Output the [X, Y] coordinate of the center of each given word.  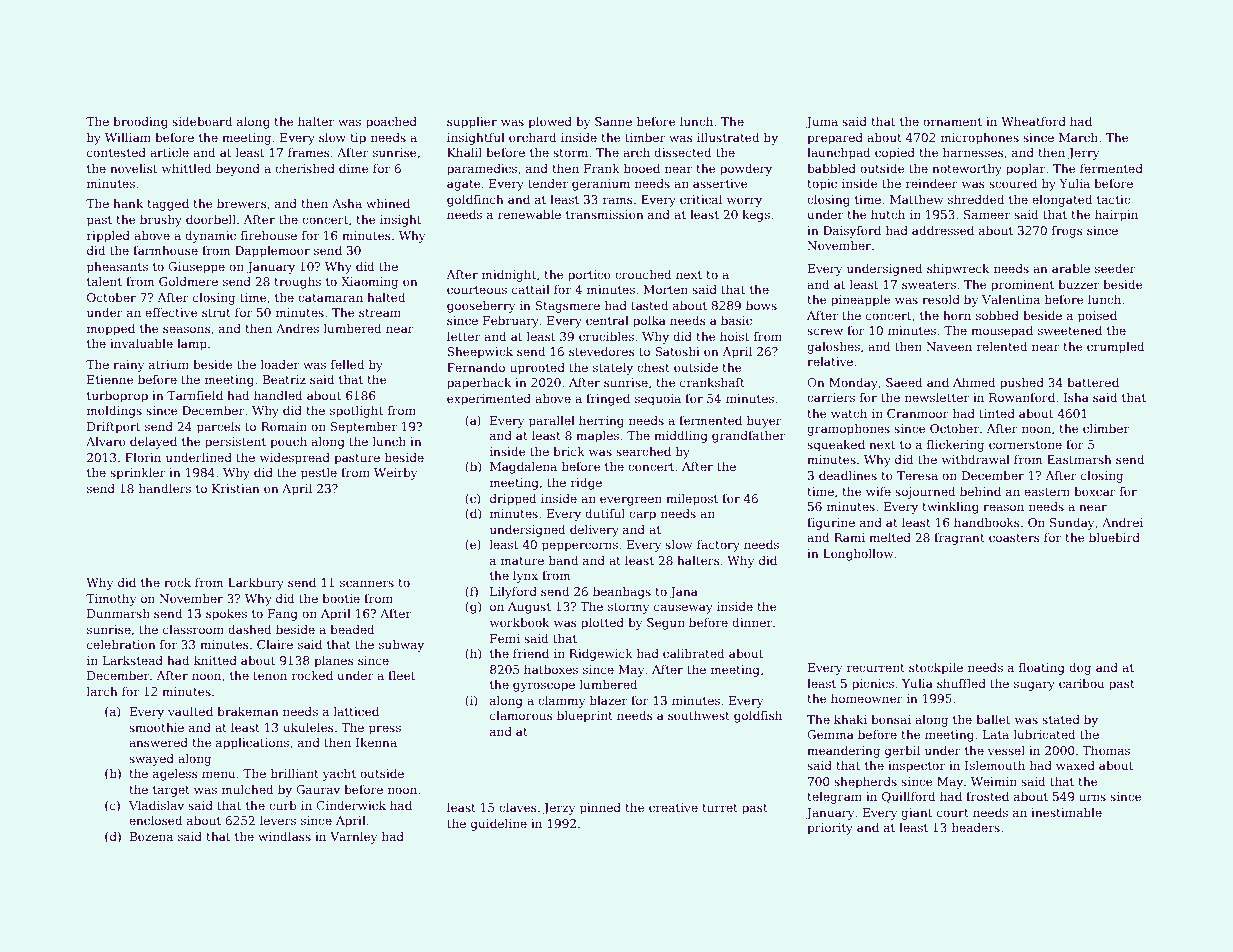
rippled [108, 236]
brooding [140, 122]
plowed [550, 122]
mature [522, 561]
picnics [873, 685]
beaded [352, 629]
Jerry [1083, 154]
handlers [165, 488]
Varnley [353, 837]
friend [531, 653]
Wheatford [1033, 121]
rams [618, 200]
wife [878, 491]
